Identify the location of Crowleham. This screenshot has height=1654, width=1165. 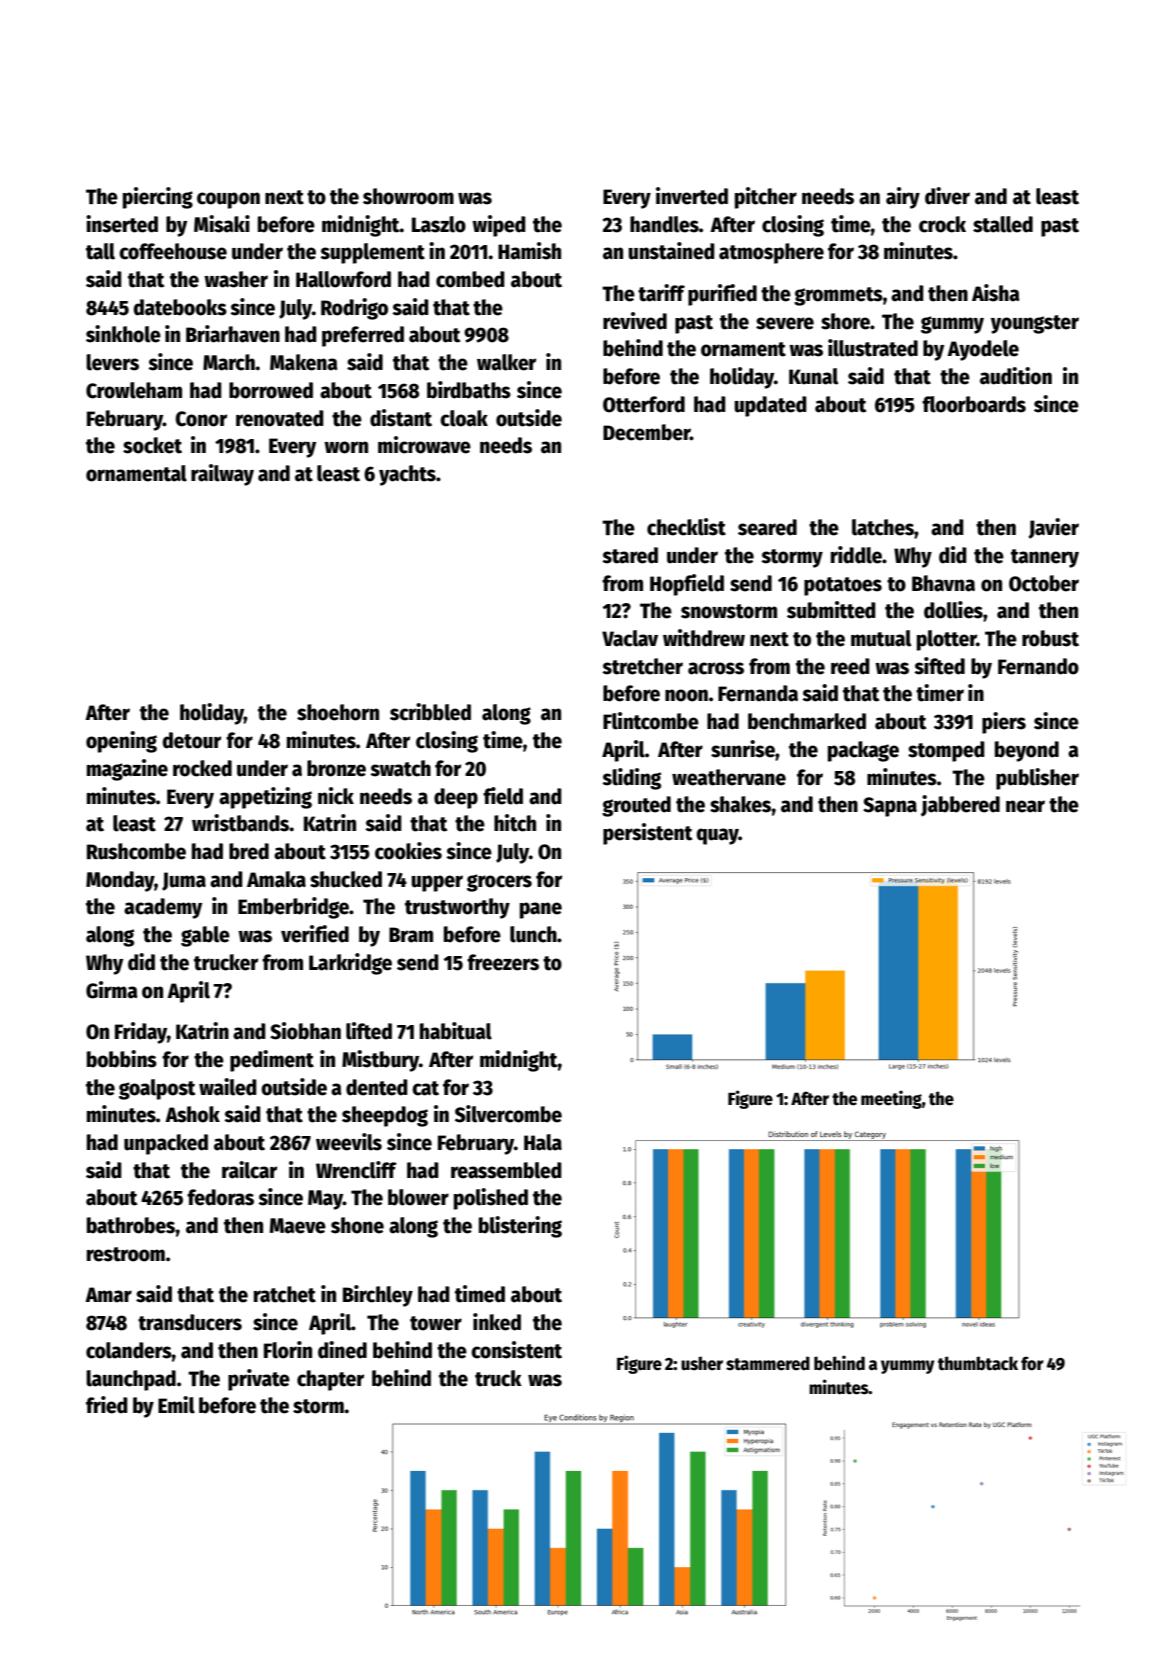
(134, 390).
